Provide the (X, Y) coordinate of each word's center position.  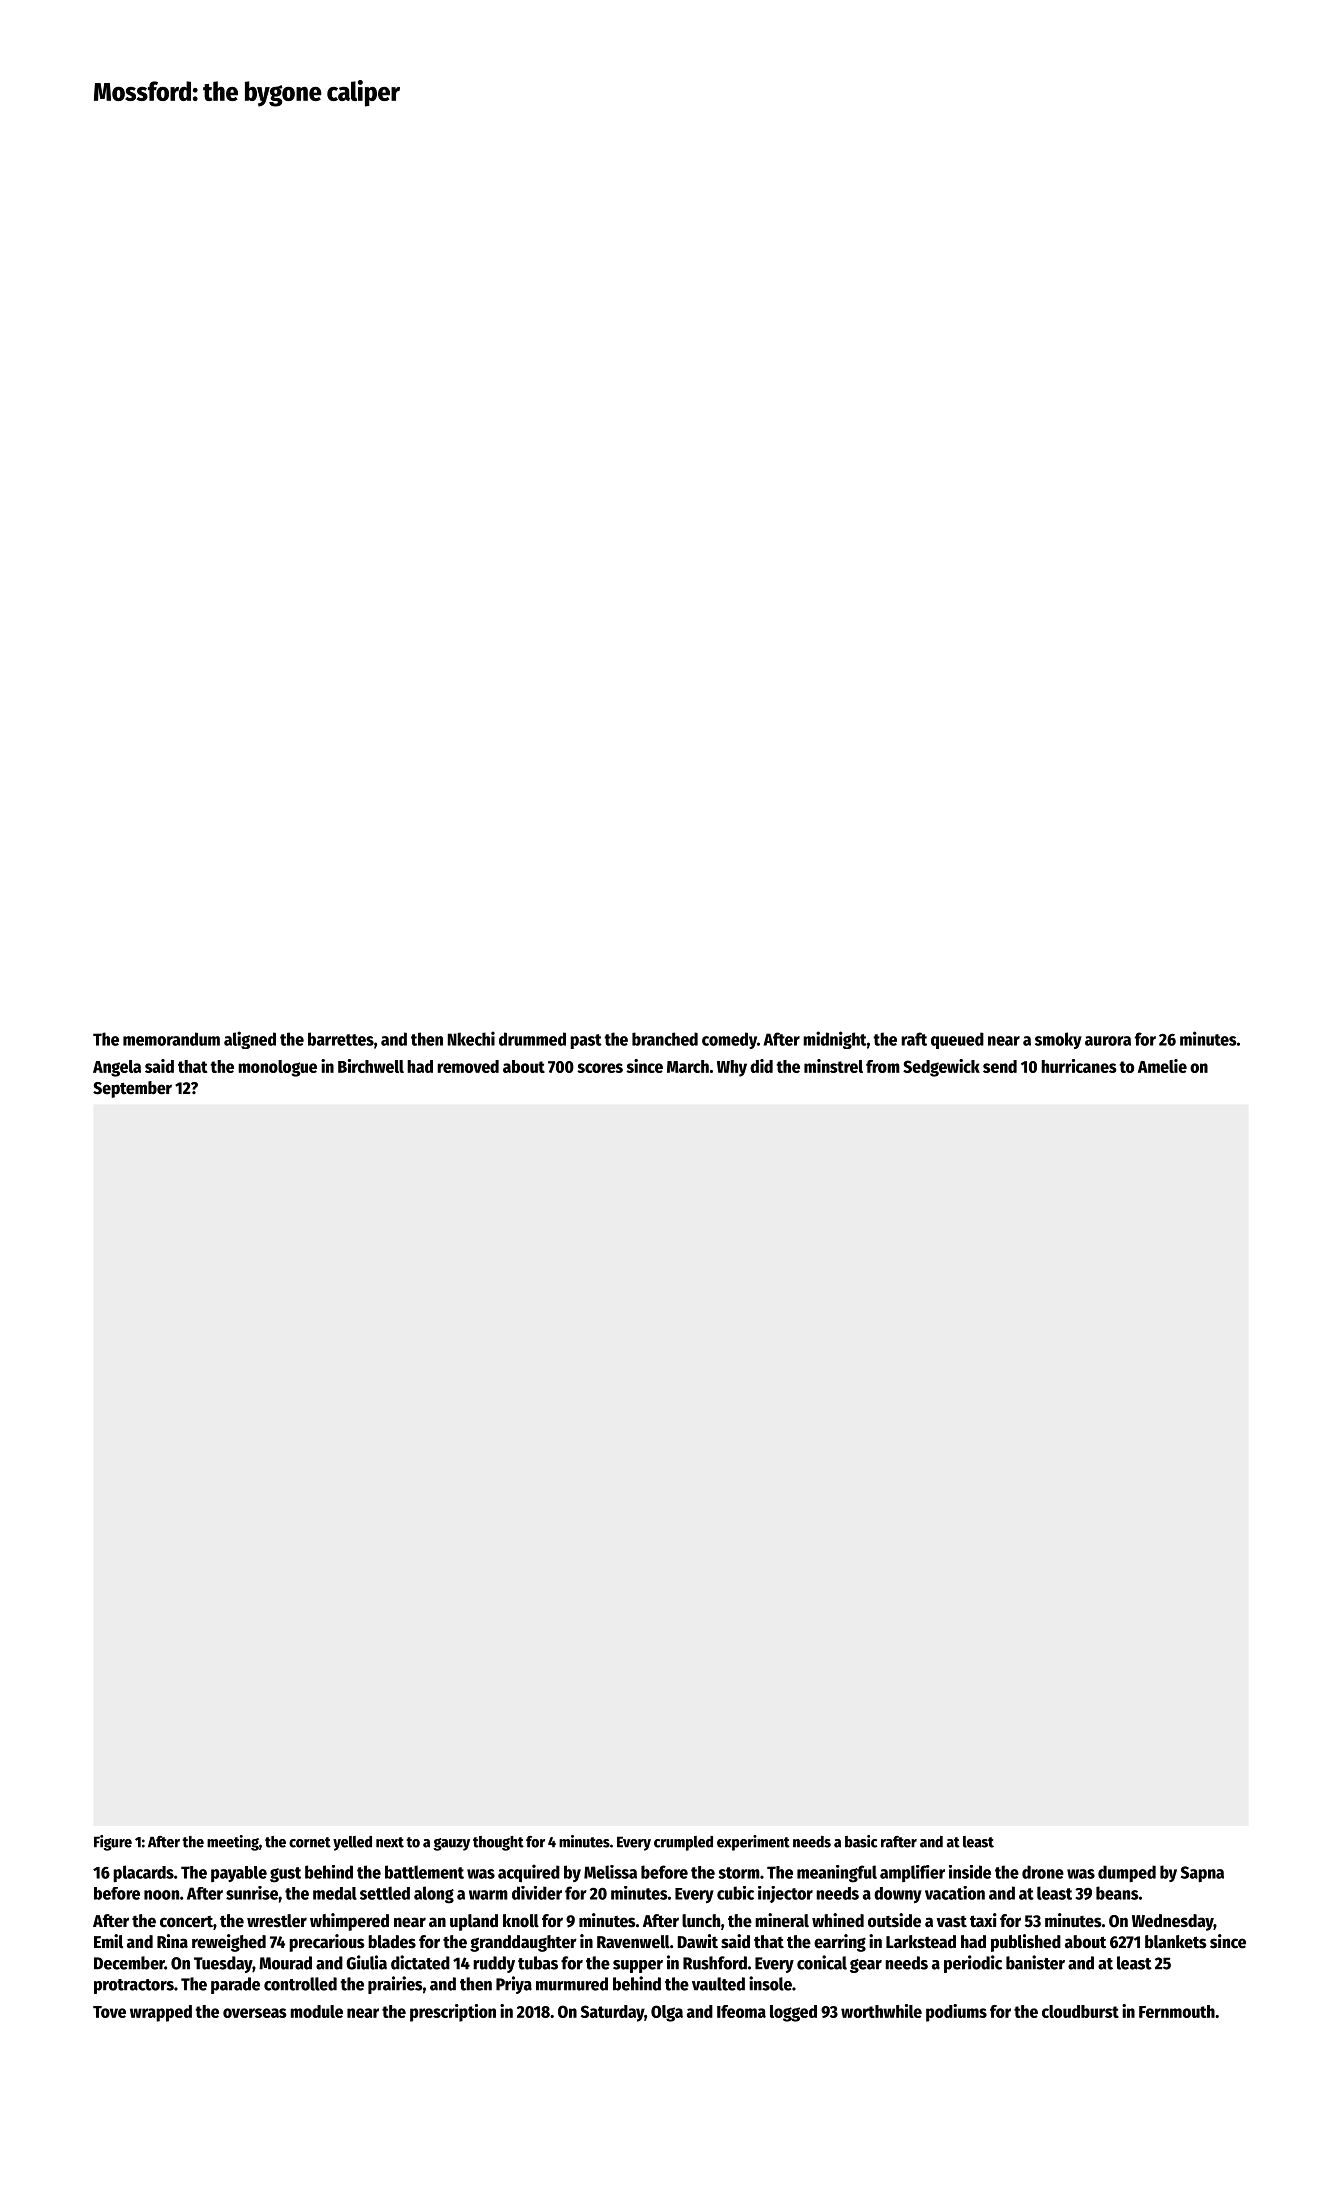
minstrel (833, 1066)
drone (1043, 1872)
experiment (753, 1843)
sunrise (252, 1893)
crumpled (683, 1843)
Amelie (1162, 1066)
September (132, 1089)
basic (861, 1841)
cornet (310, 1842)
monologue (277, 1068)
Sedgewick (941, 1068)
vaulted (718, 1984)
